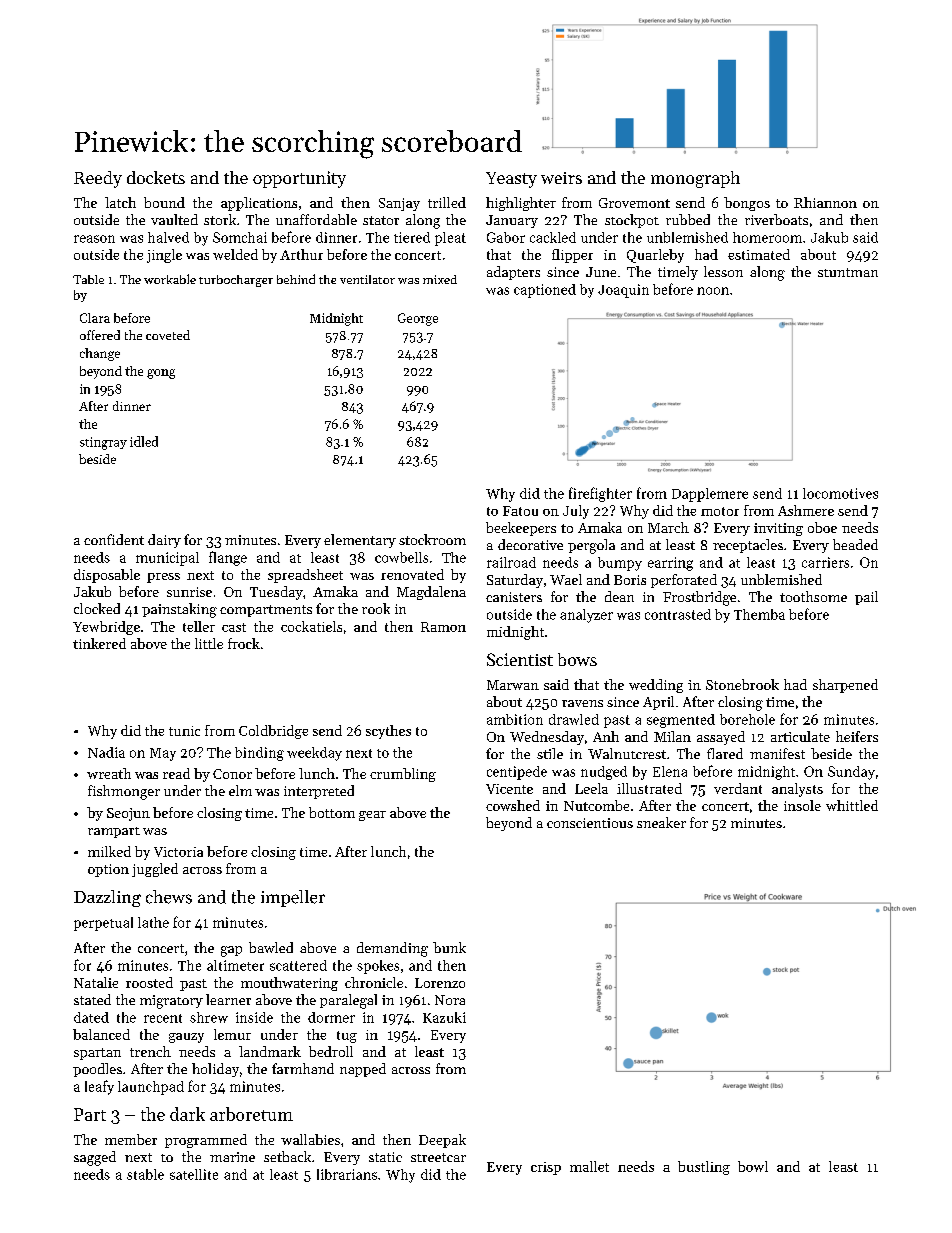  I want to click on bows, so click(577, 659).
